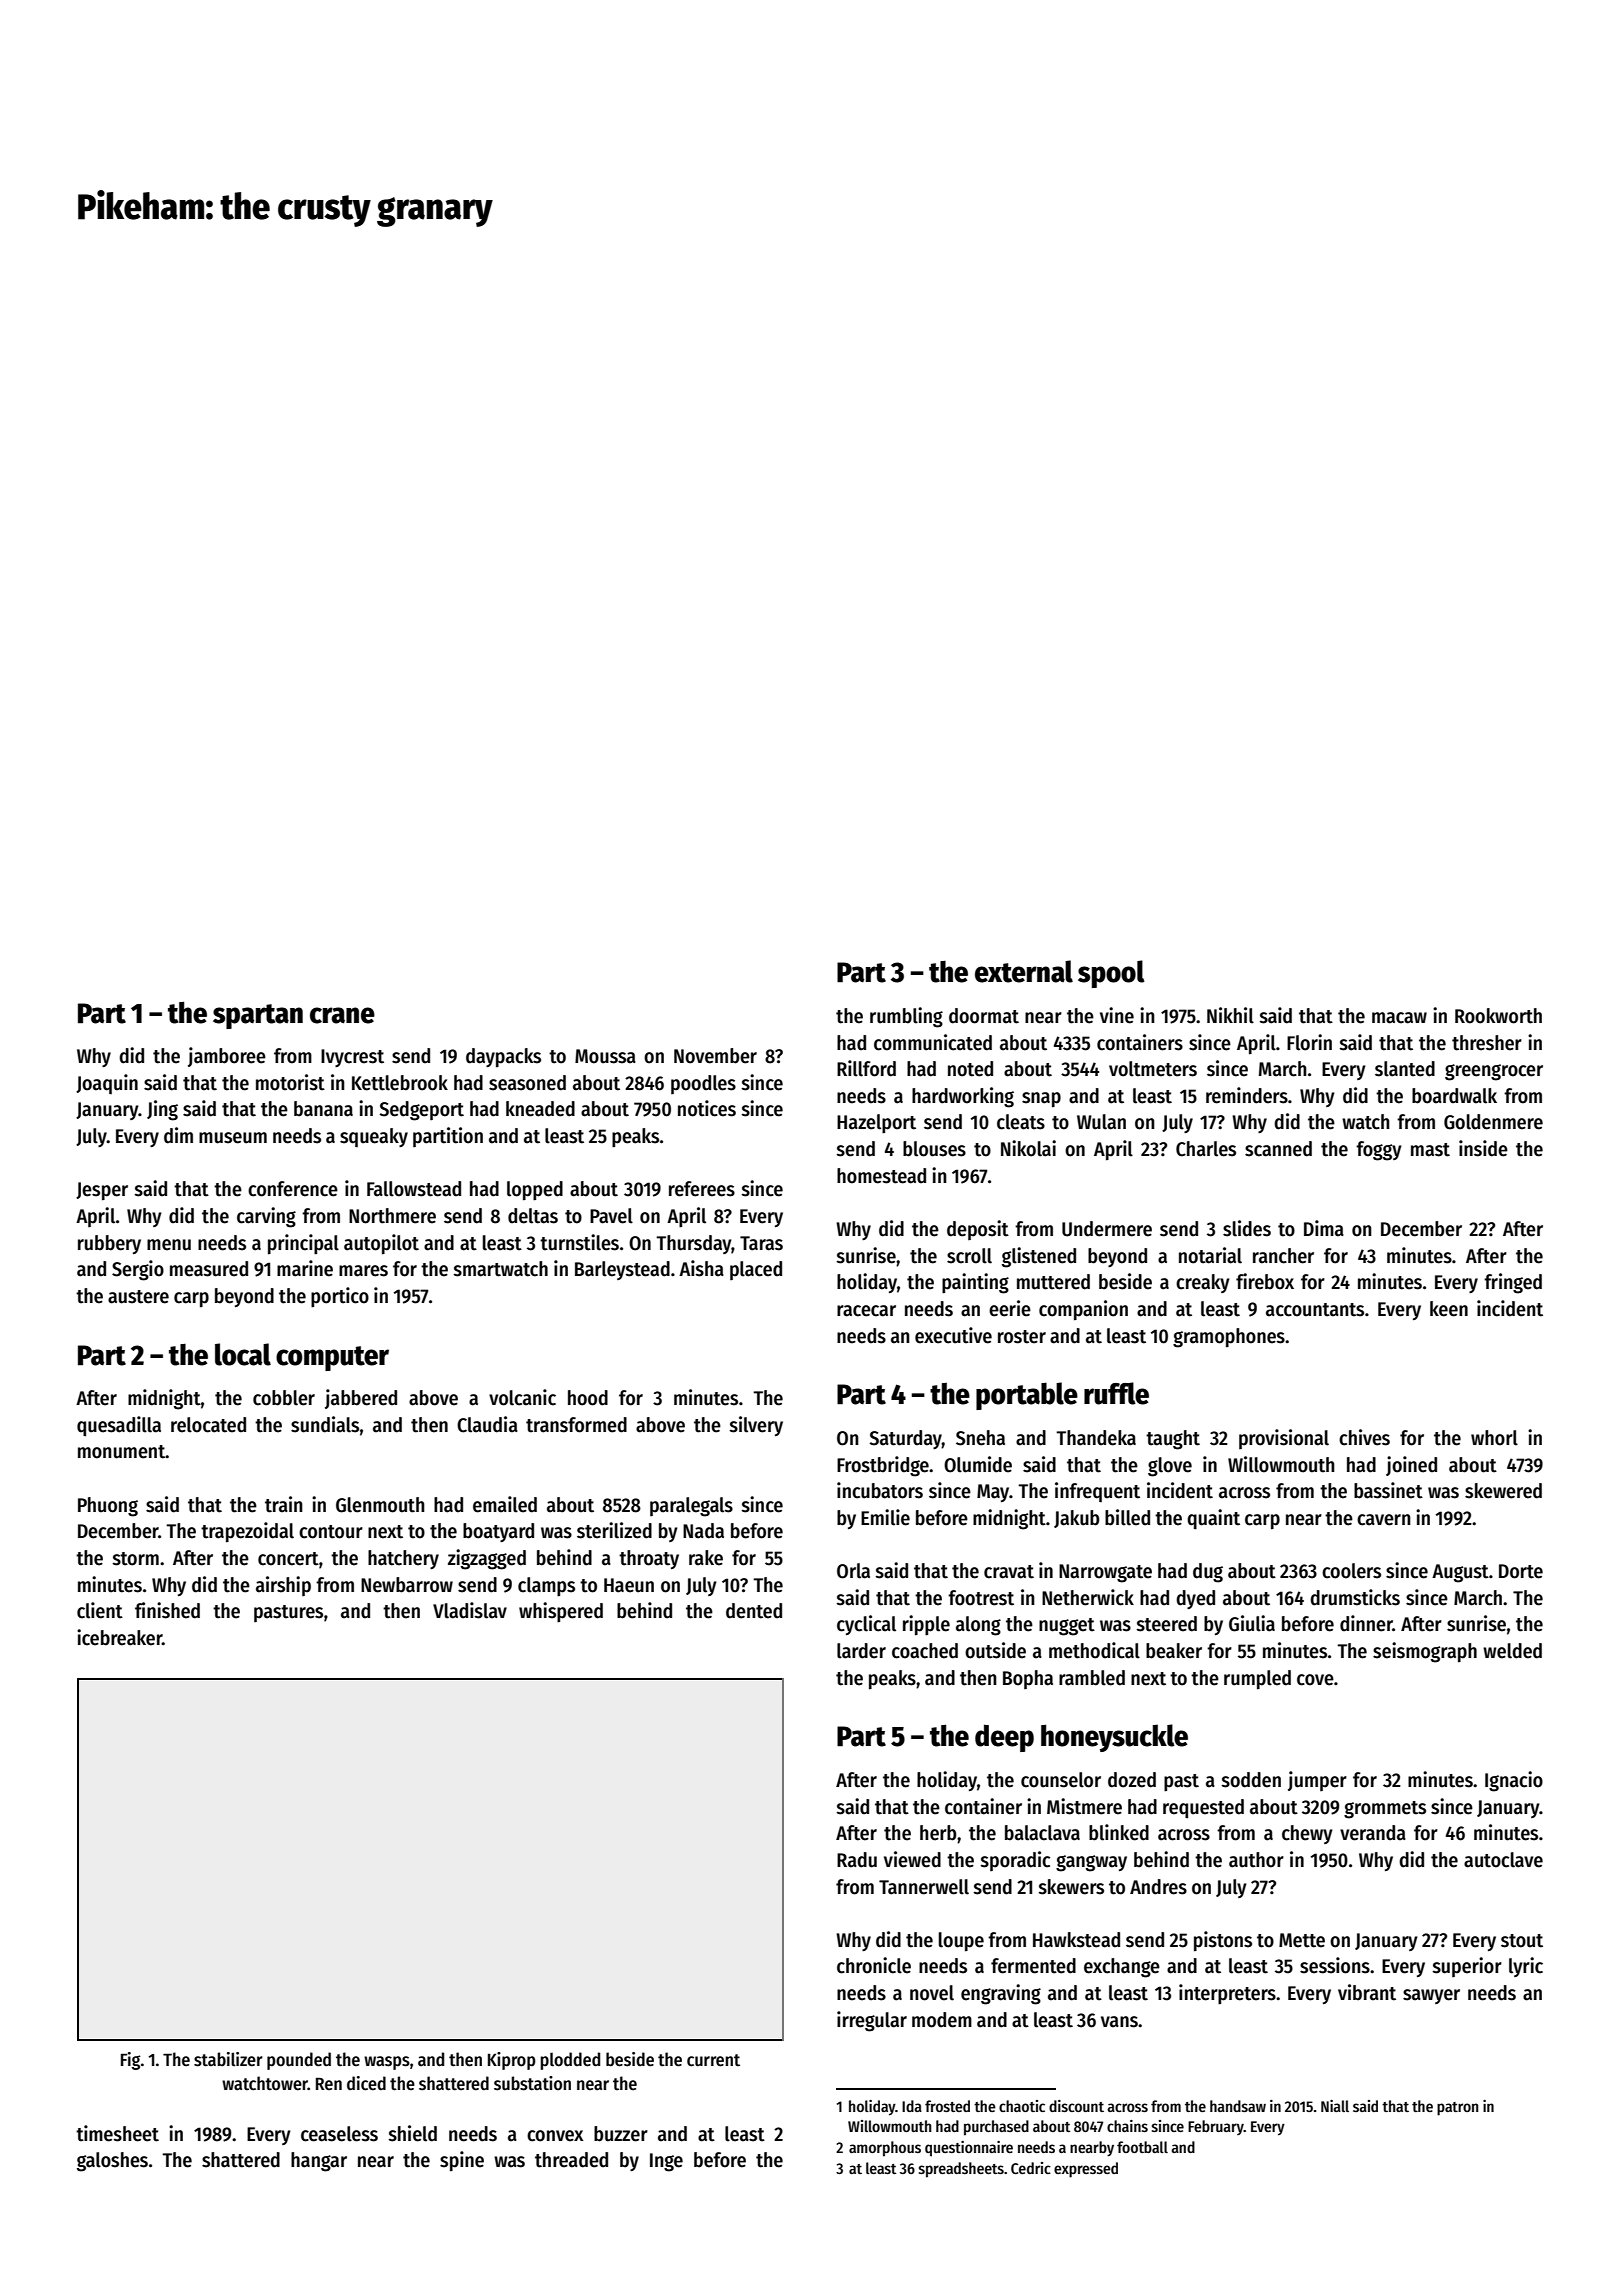 This screenshot has width=1620, height=2292. What do you see at coordinates (1364, 1437) in the screenshot?
I see `chives` at bounding box center [1364, 1437].
